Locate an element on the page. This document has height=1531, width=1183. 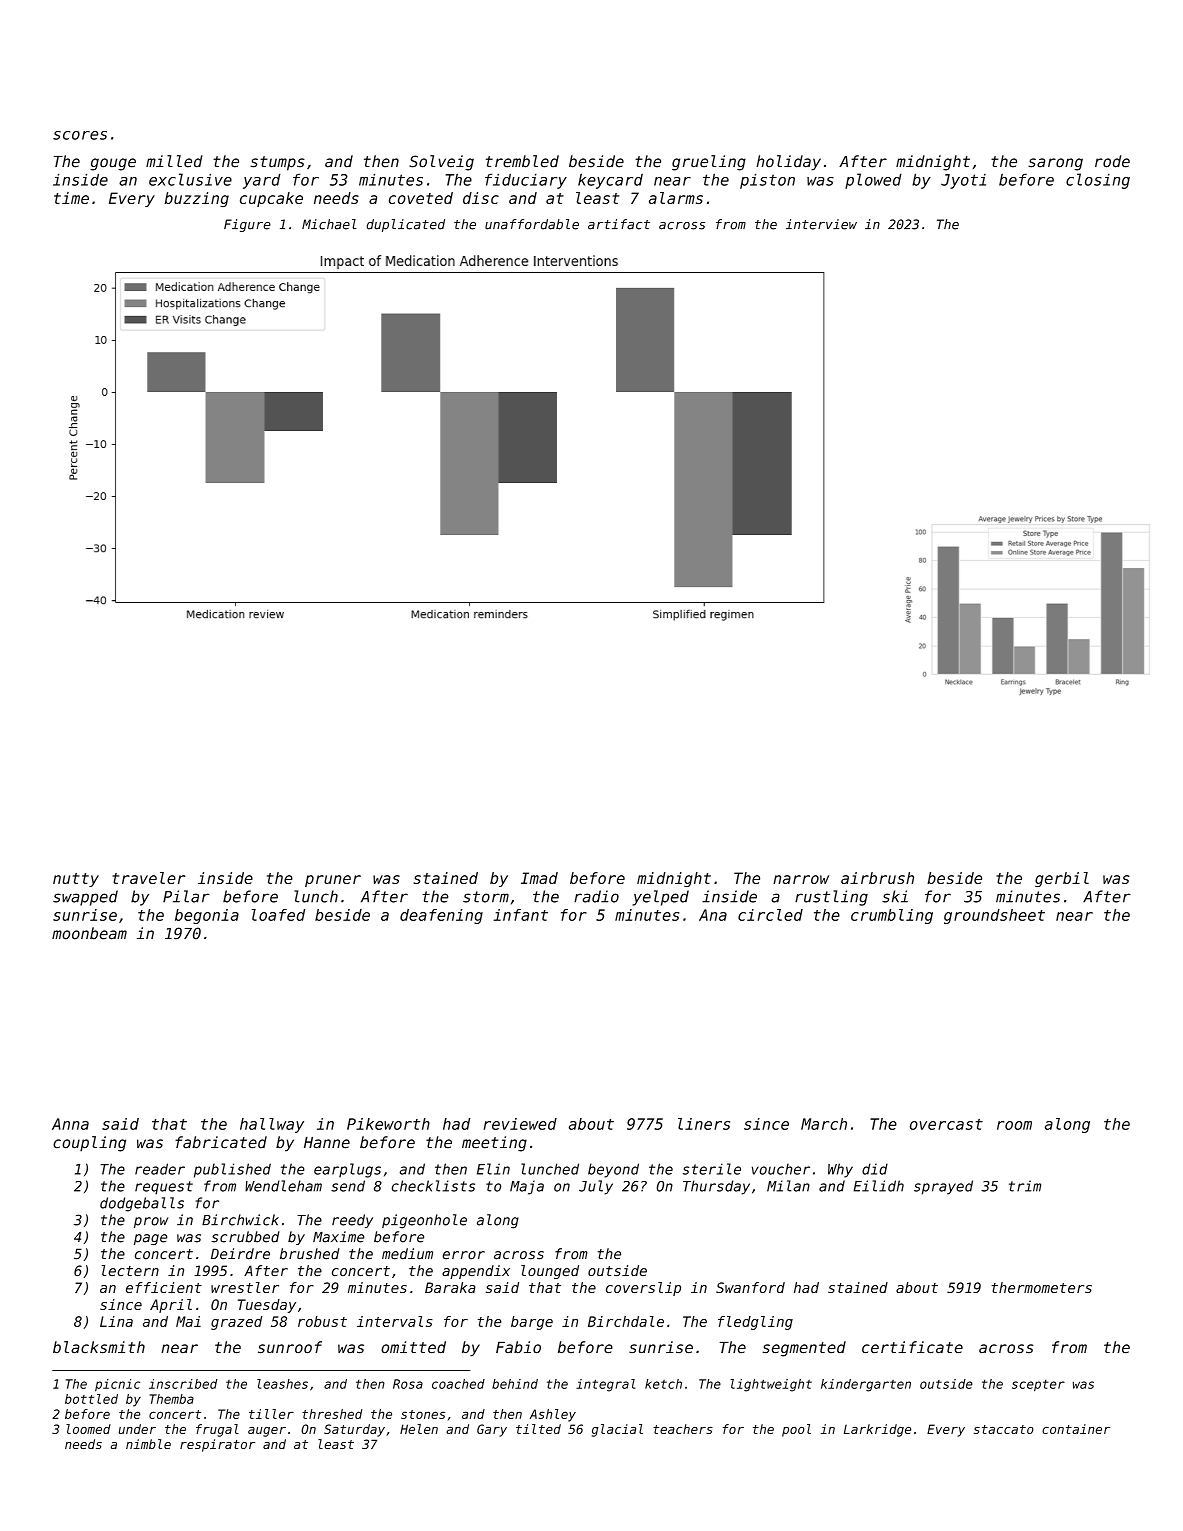
airbrush is located at coordinates (877, 878).
